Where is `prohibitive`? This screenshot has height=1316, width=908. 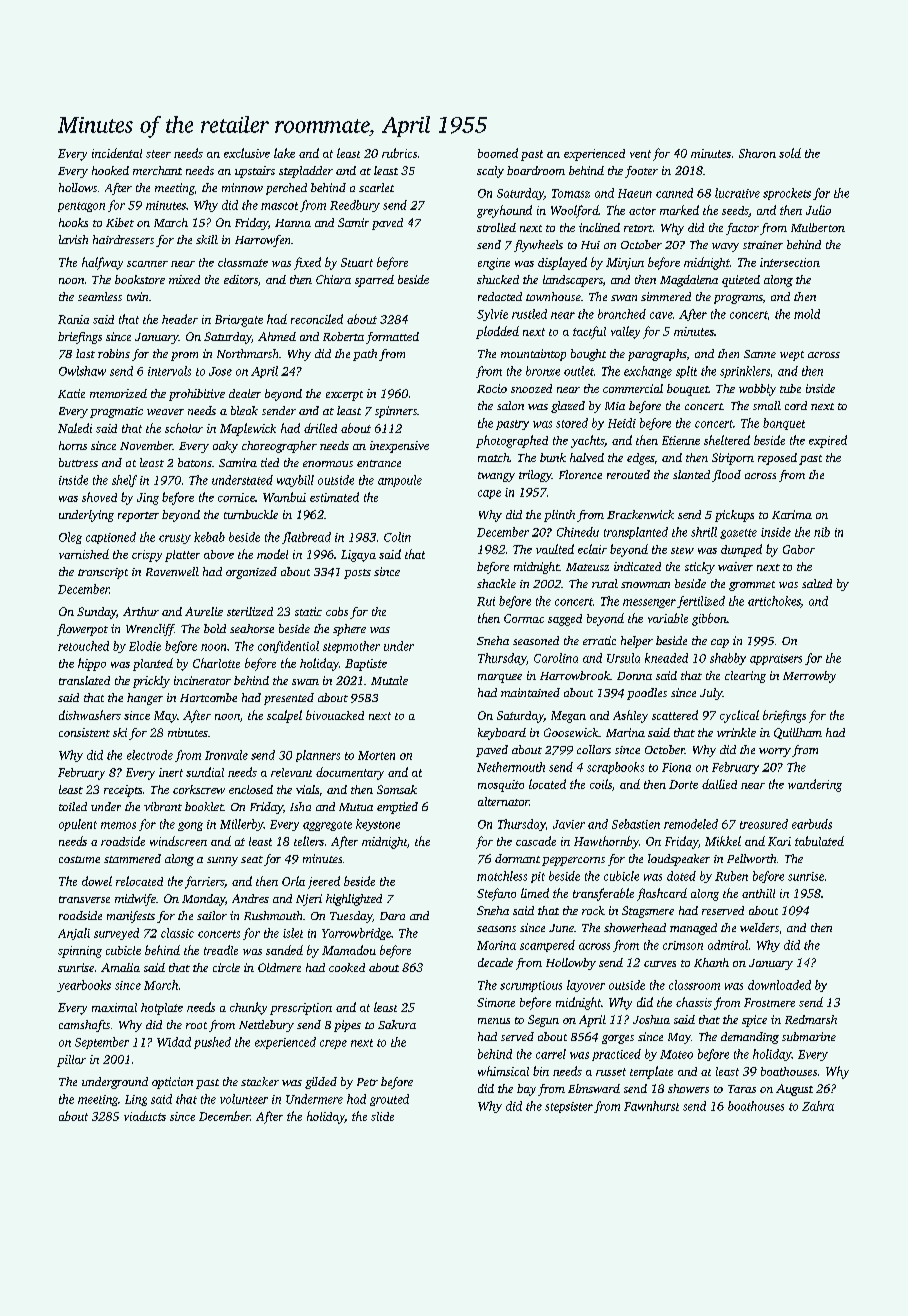 prohibitive is located at coordinates (197, 395).
